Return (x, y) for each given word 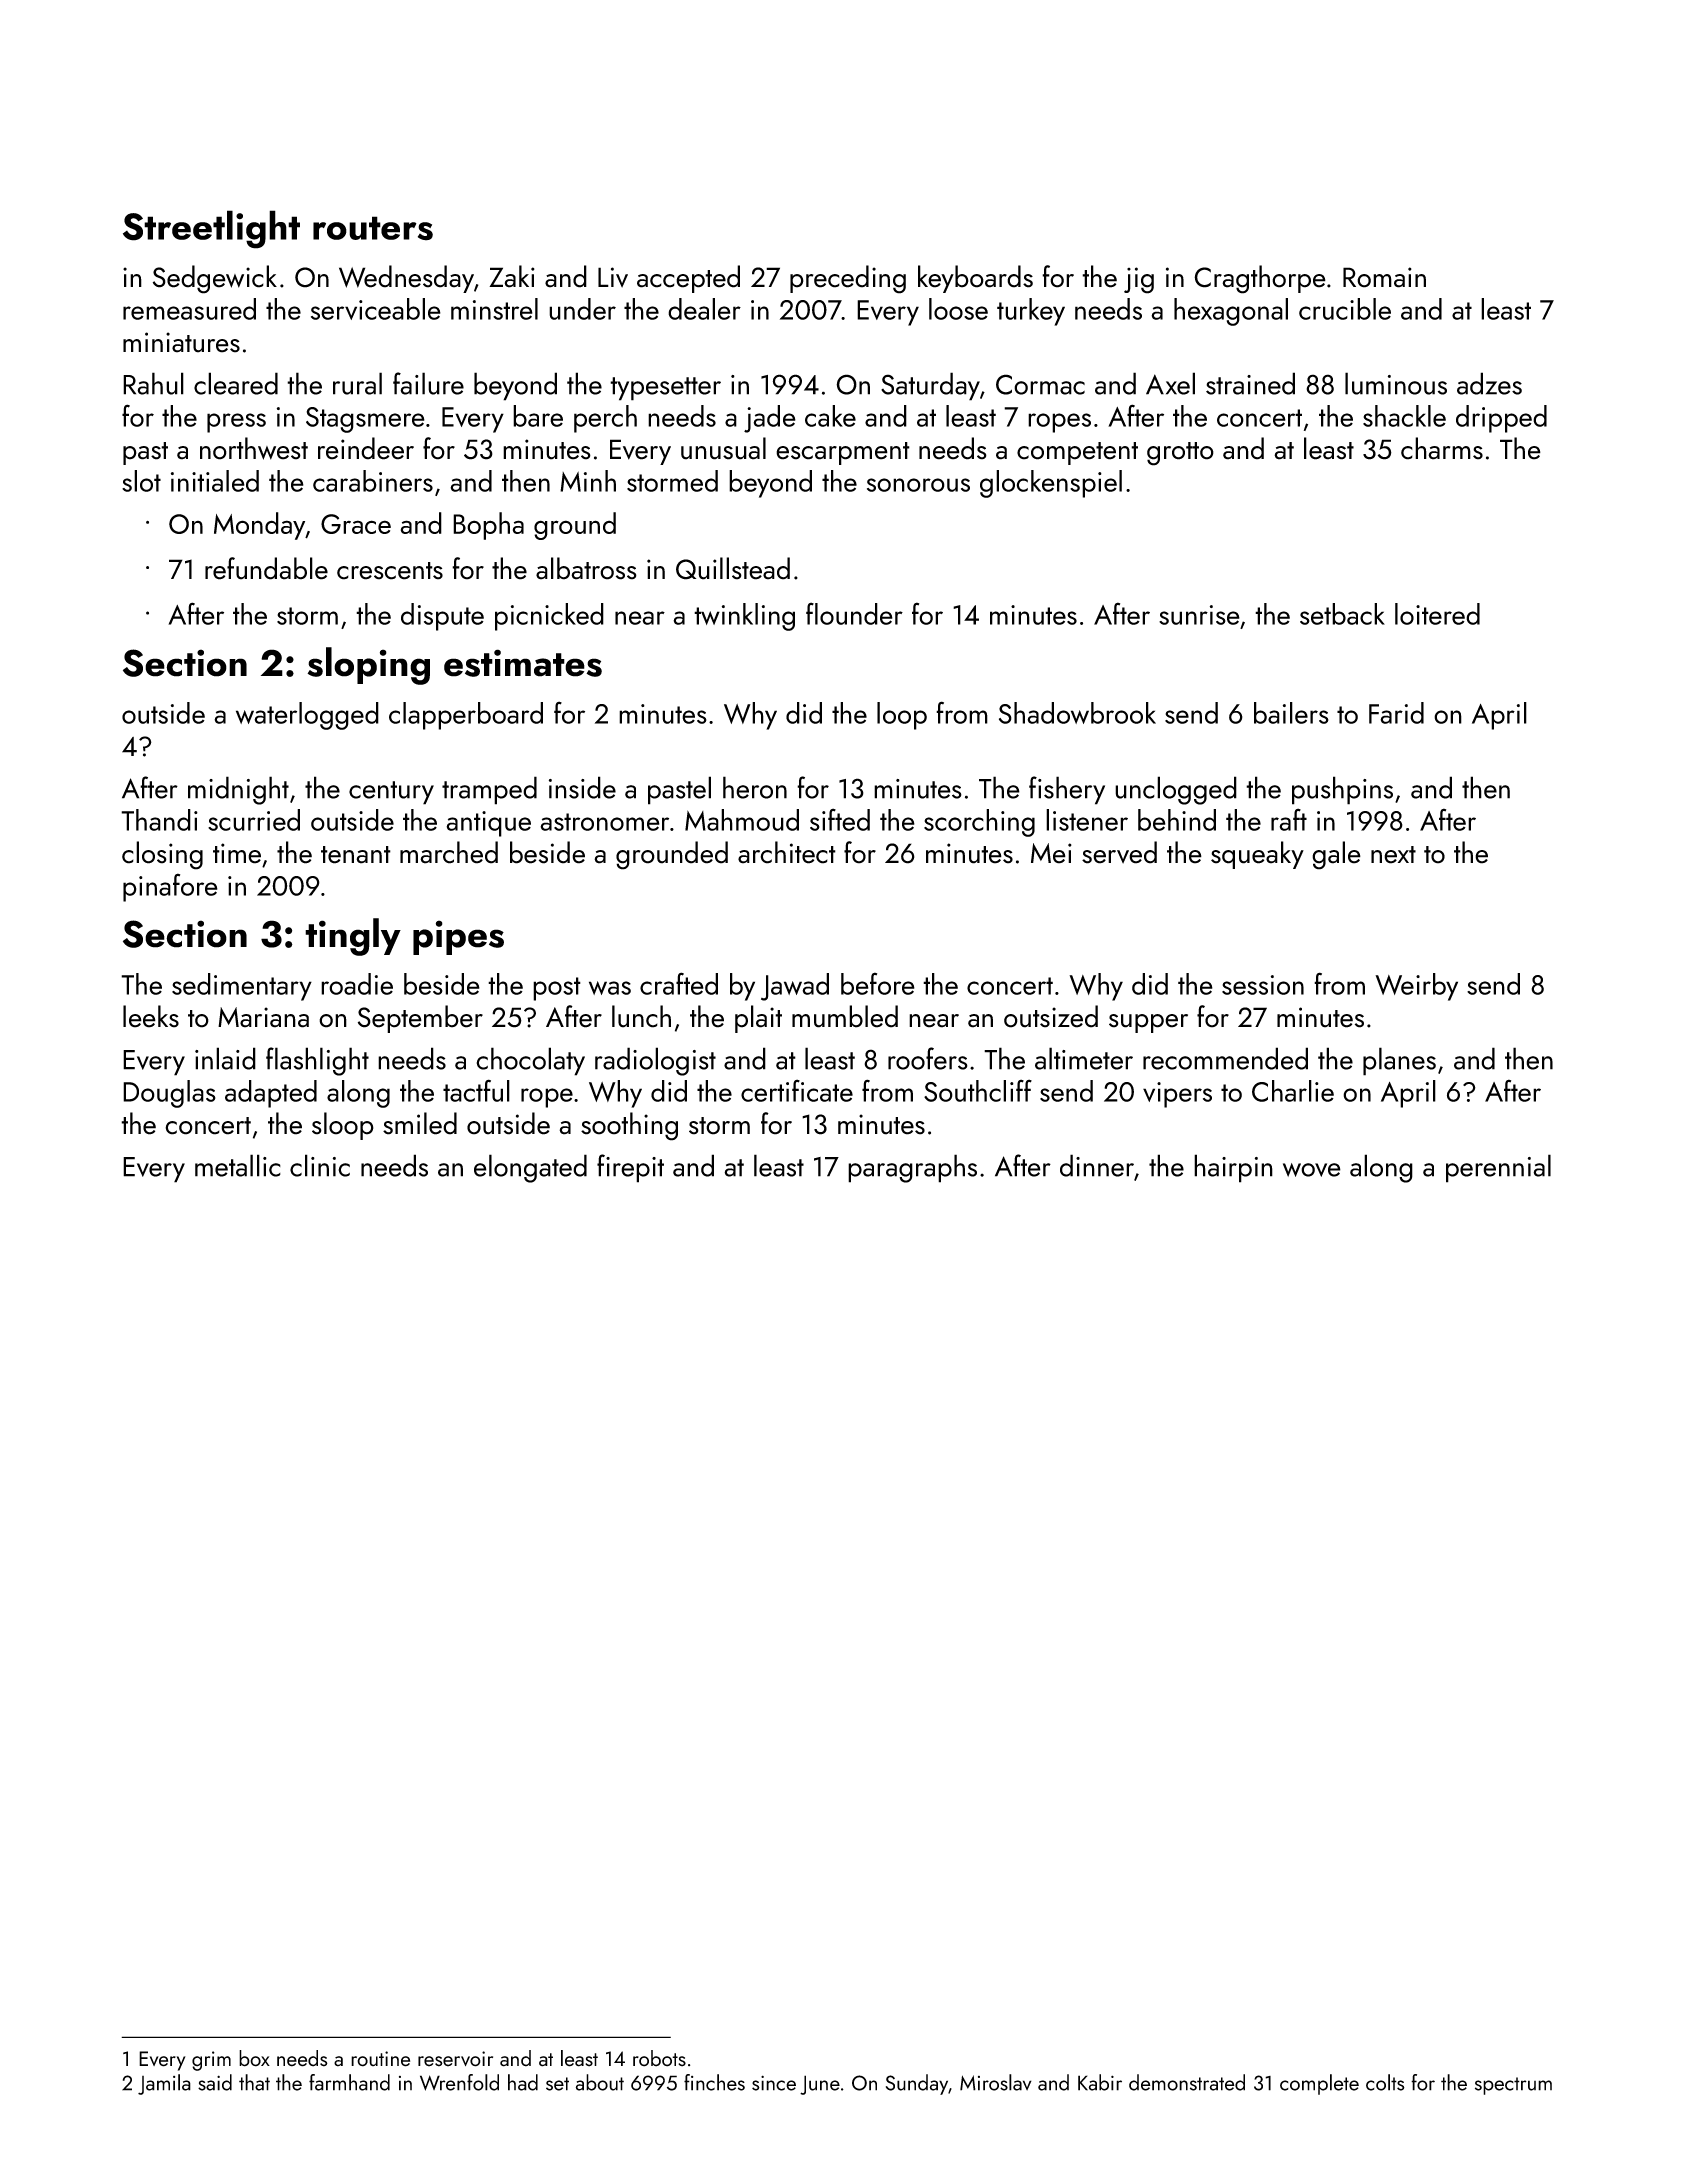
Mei (1051, 853)
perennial (1498, 1168)
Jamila (164, 2084)
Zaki (512, 276)
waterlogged (307, 716)
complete (1319, 2084)
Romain (1384, 277)
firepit (630, 1168)
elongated (530, 1168)
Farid (1396, 713)
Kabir (1100, 2082)
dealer (704, 309)
